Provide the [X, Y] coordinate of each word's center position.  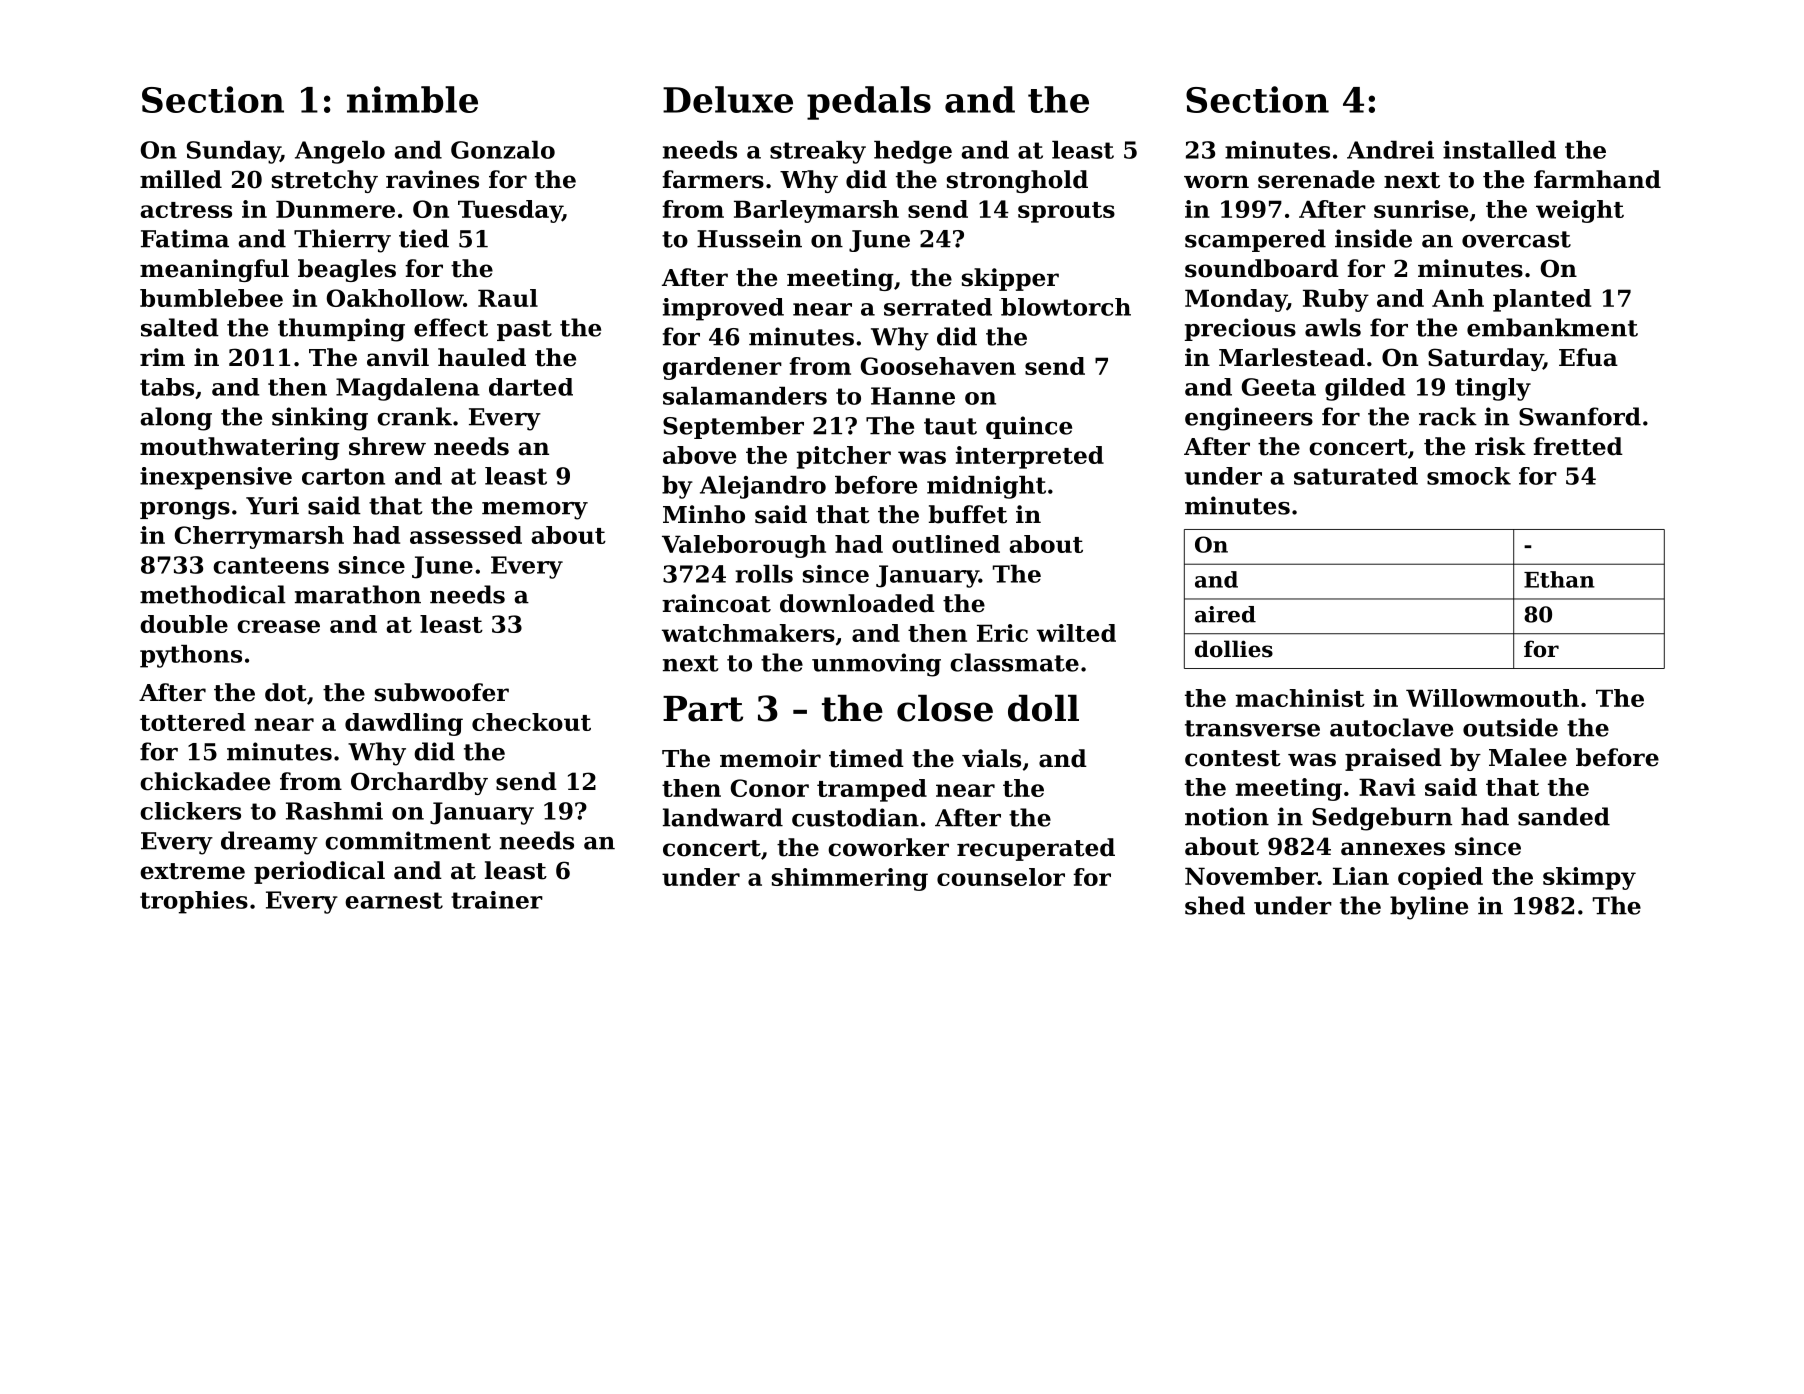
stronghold [1017, 181]
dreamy [269, 843]
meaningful [214, 270]
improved [723, 309]
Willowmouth [1492, 698]
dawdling [404, 724]
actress [186, 210]
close [945, 708]
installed [1499, 150]
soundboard [1262, 268]
